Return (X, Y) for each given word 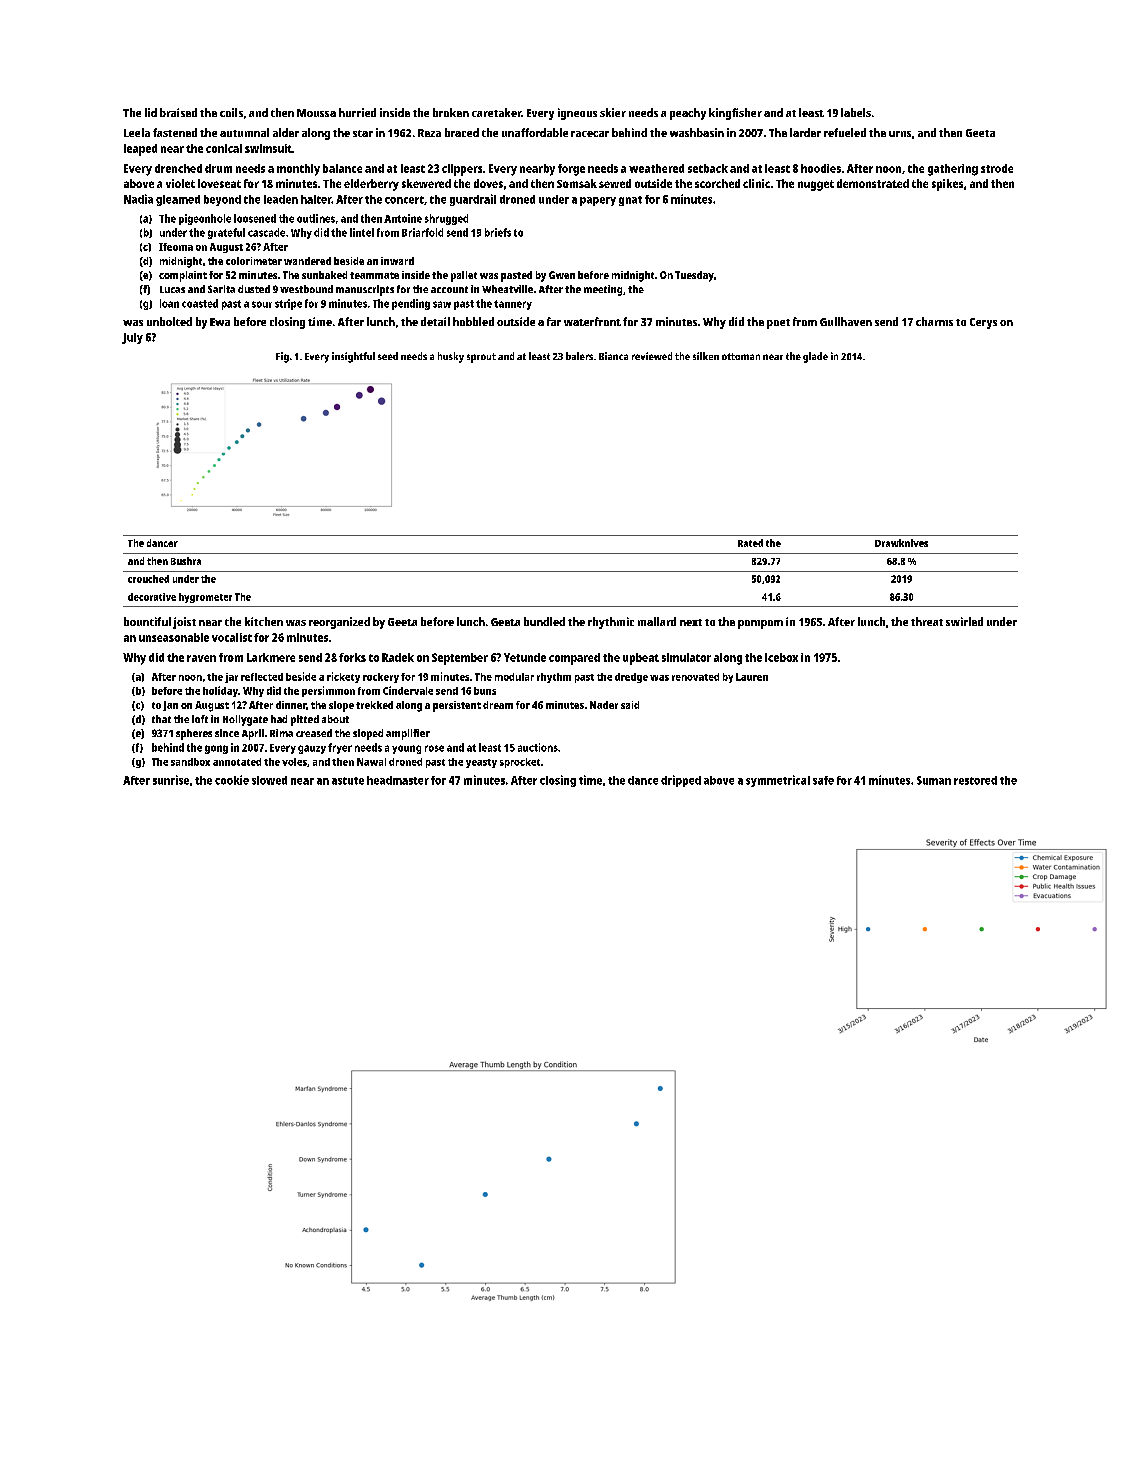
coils (231, 112)
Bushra (186, 561)
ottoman (741, 356)
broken (451, 112)
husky (451, 357)
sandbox (190, 762)
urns (900, 134)
